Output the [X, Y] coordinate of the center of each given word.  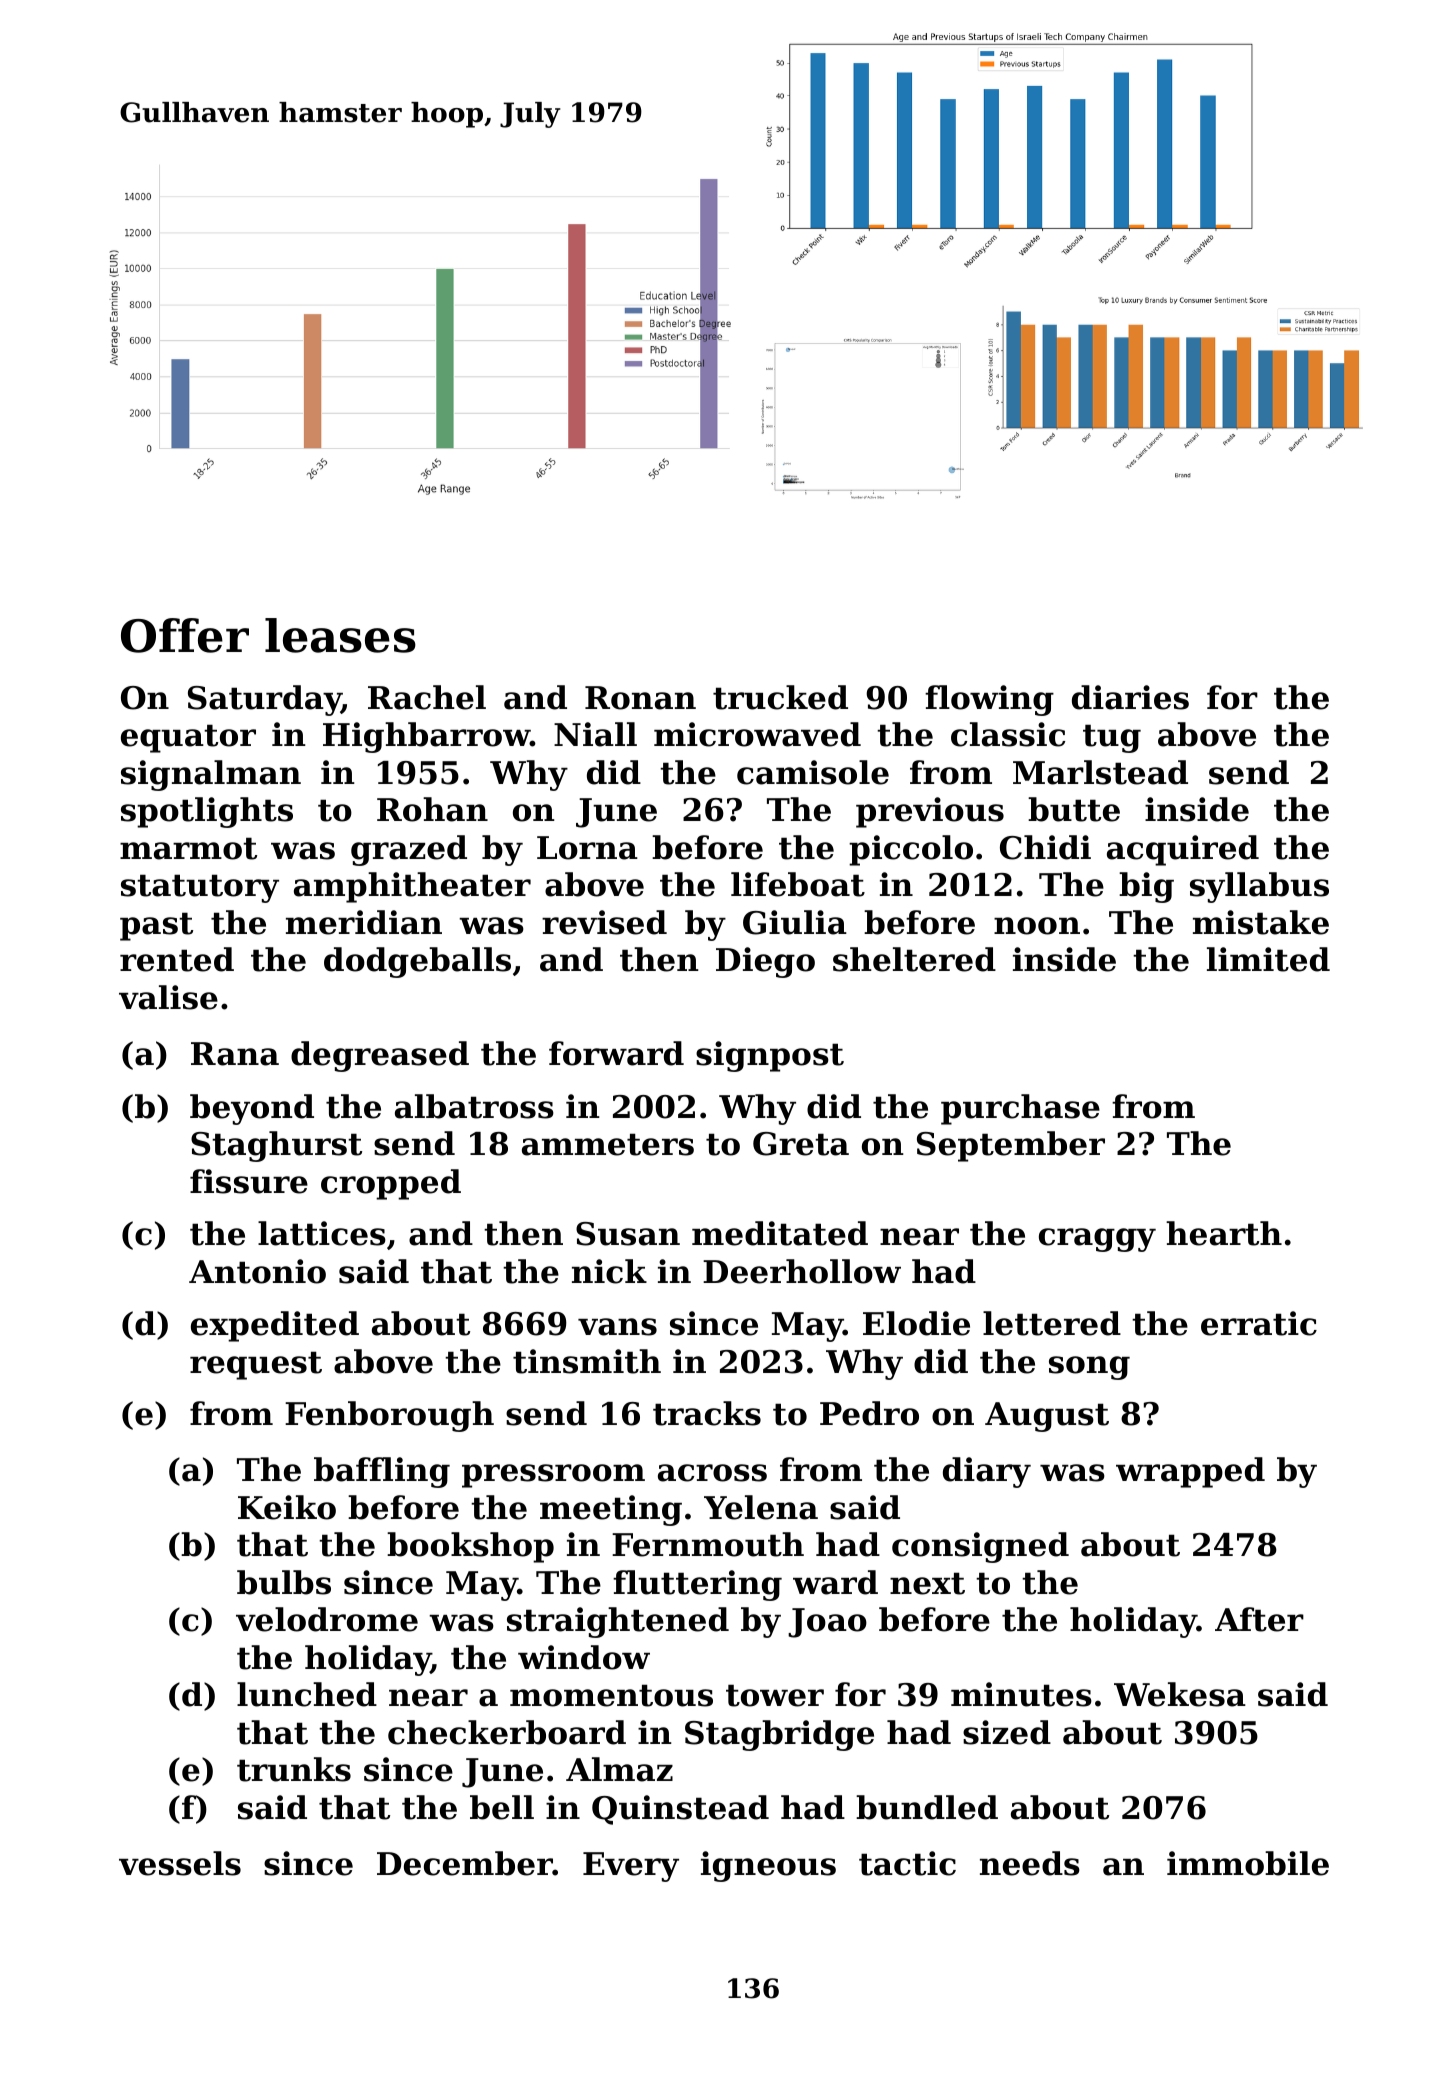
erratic [1259, 1323]
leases [340, 635]
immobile [1248, 1863]
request [256, 1365]
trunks [294, 1769]
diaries [1130, 697]
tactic [907, 1863]
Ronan [640, 698]
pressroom [553, 1476]
